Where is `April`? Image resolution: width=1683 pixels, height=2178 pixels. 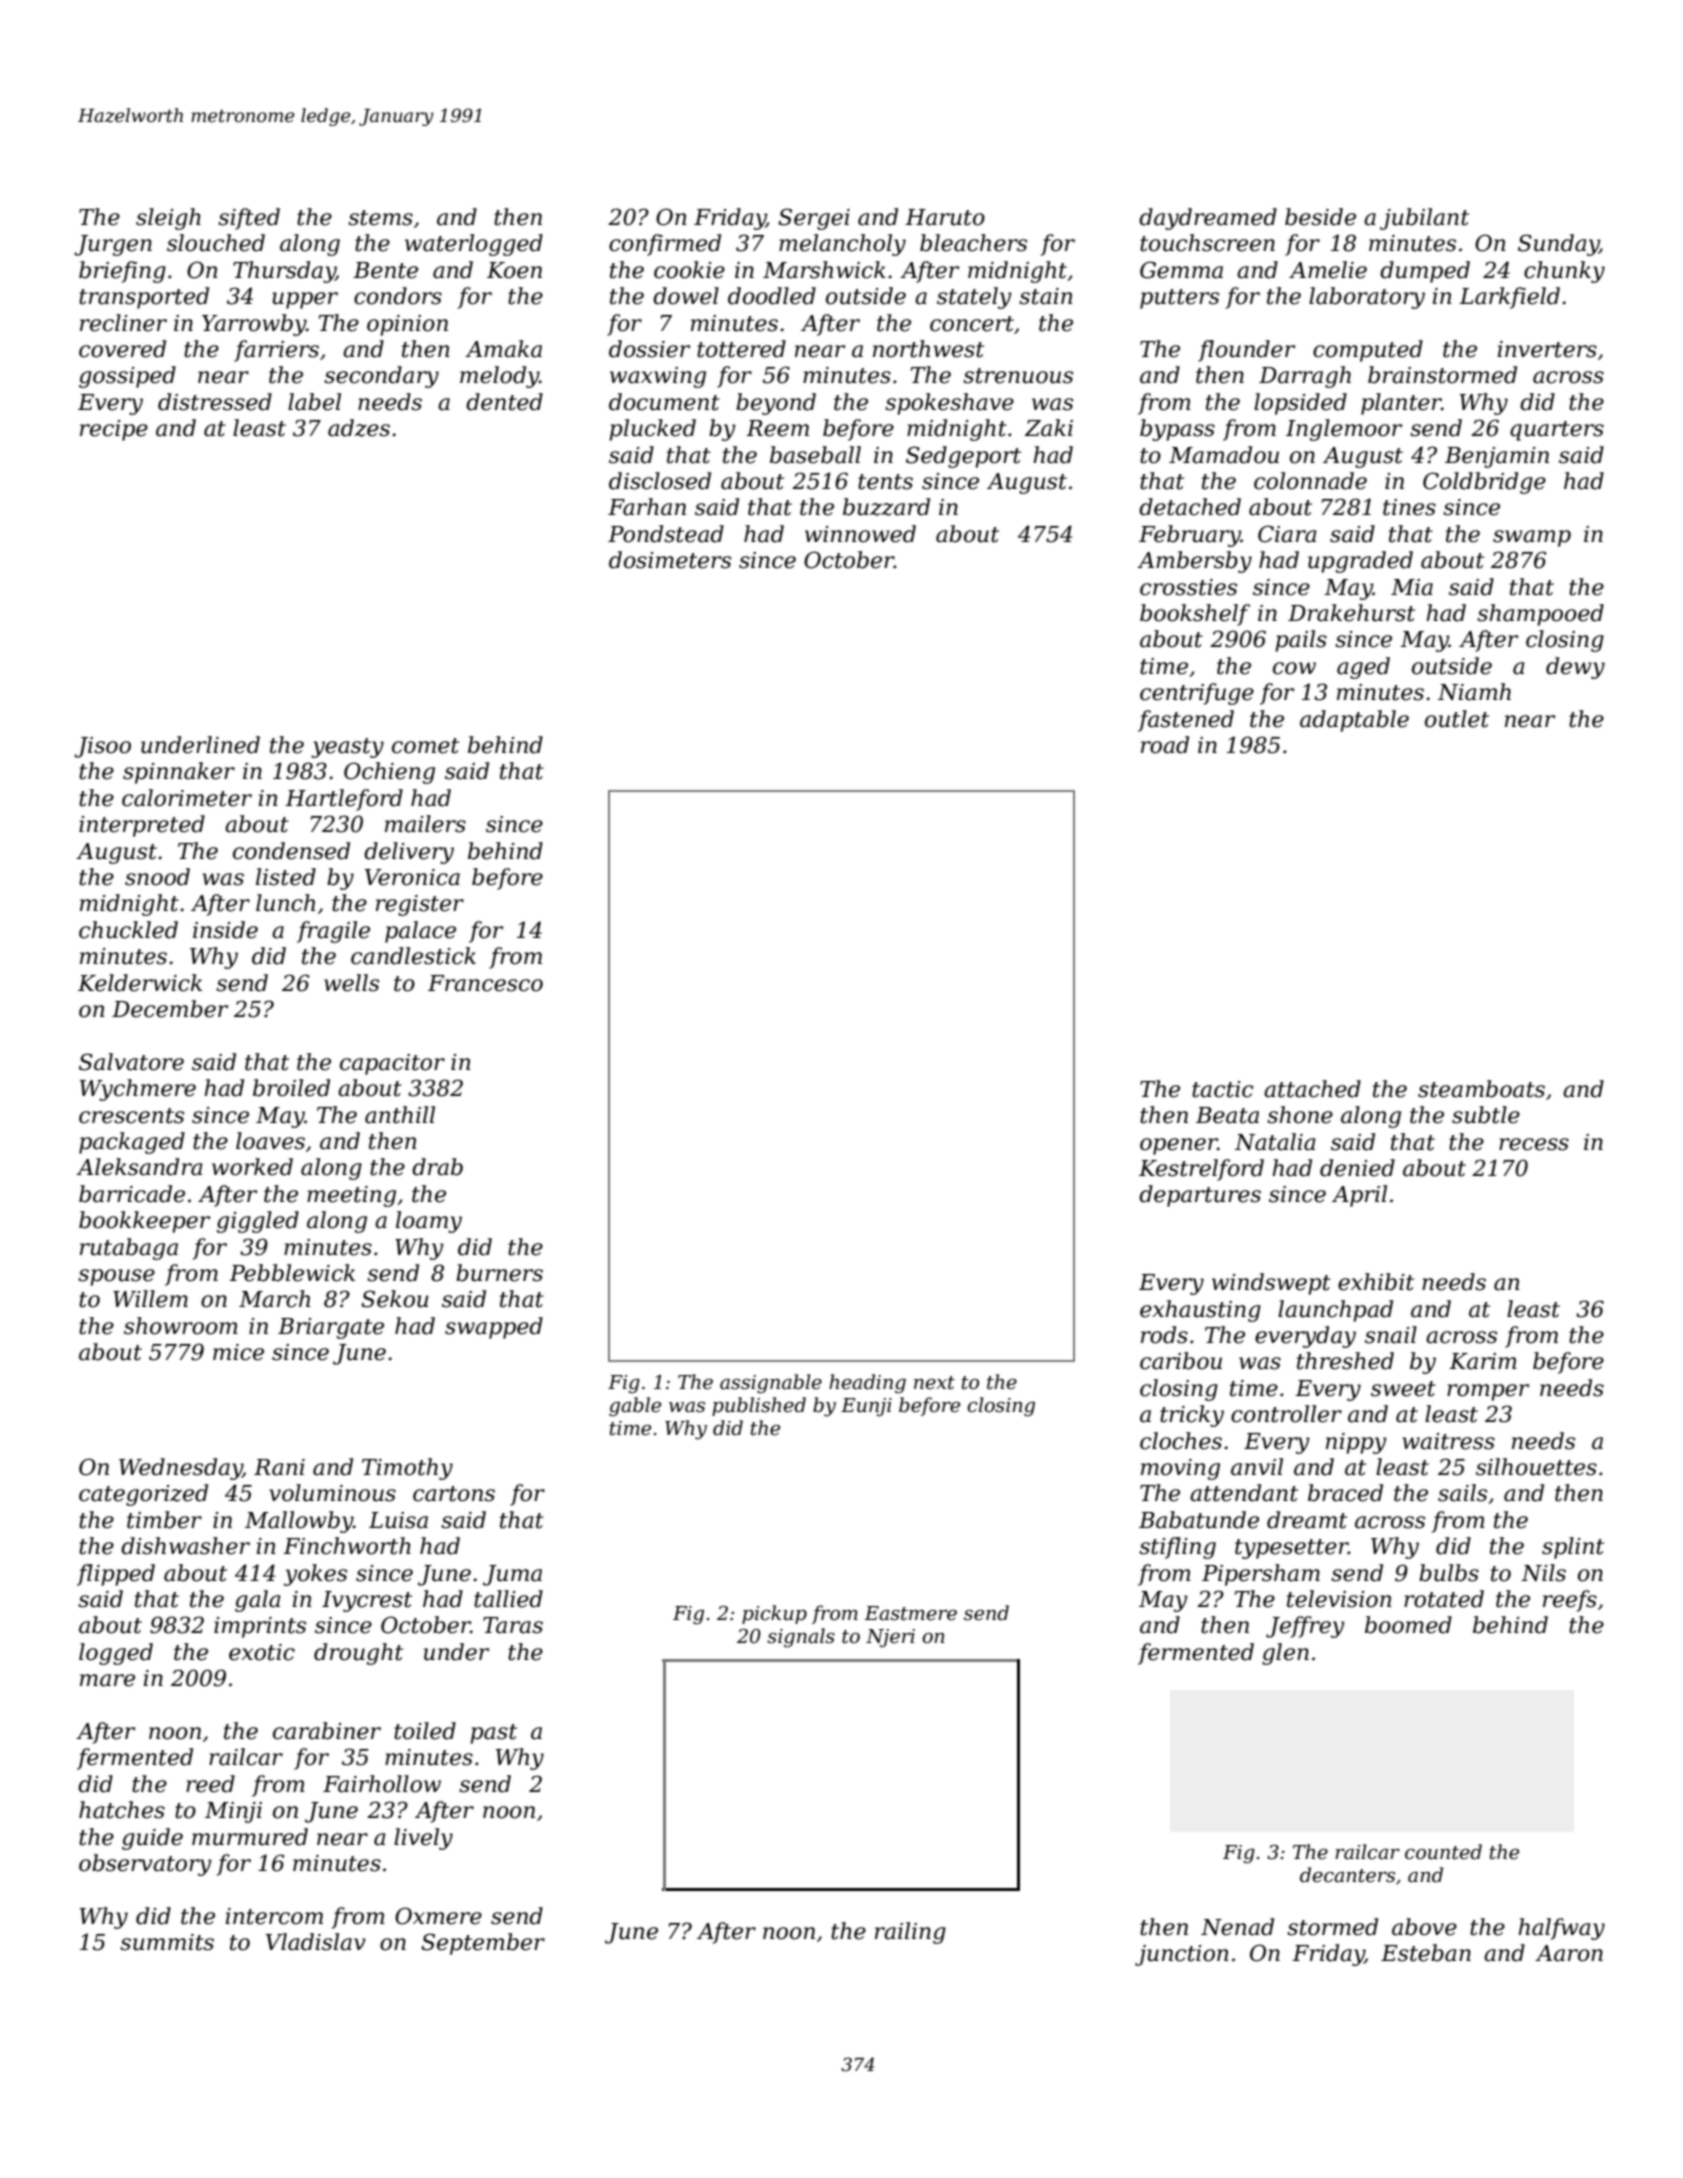 April is located at coordinates (1359, 1196).
